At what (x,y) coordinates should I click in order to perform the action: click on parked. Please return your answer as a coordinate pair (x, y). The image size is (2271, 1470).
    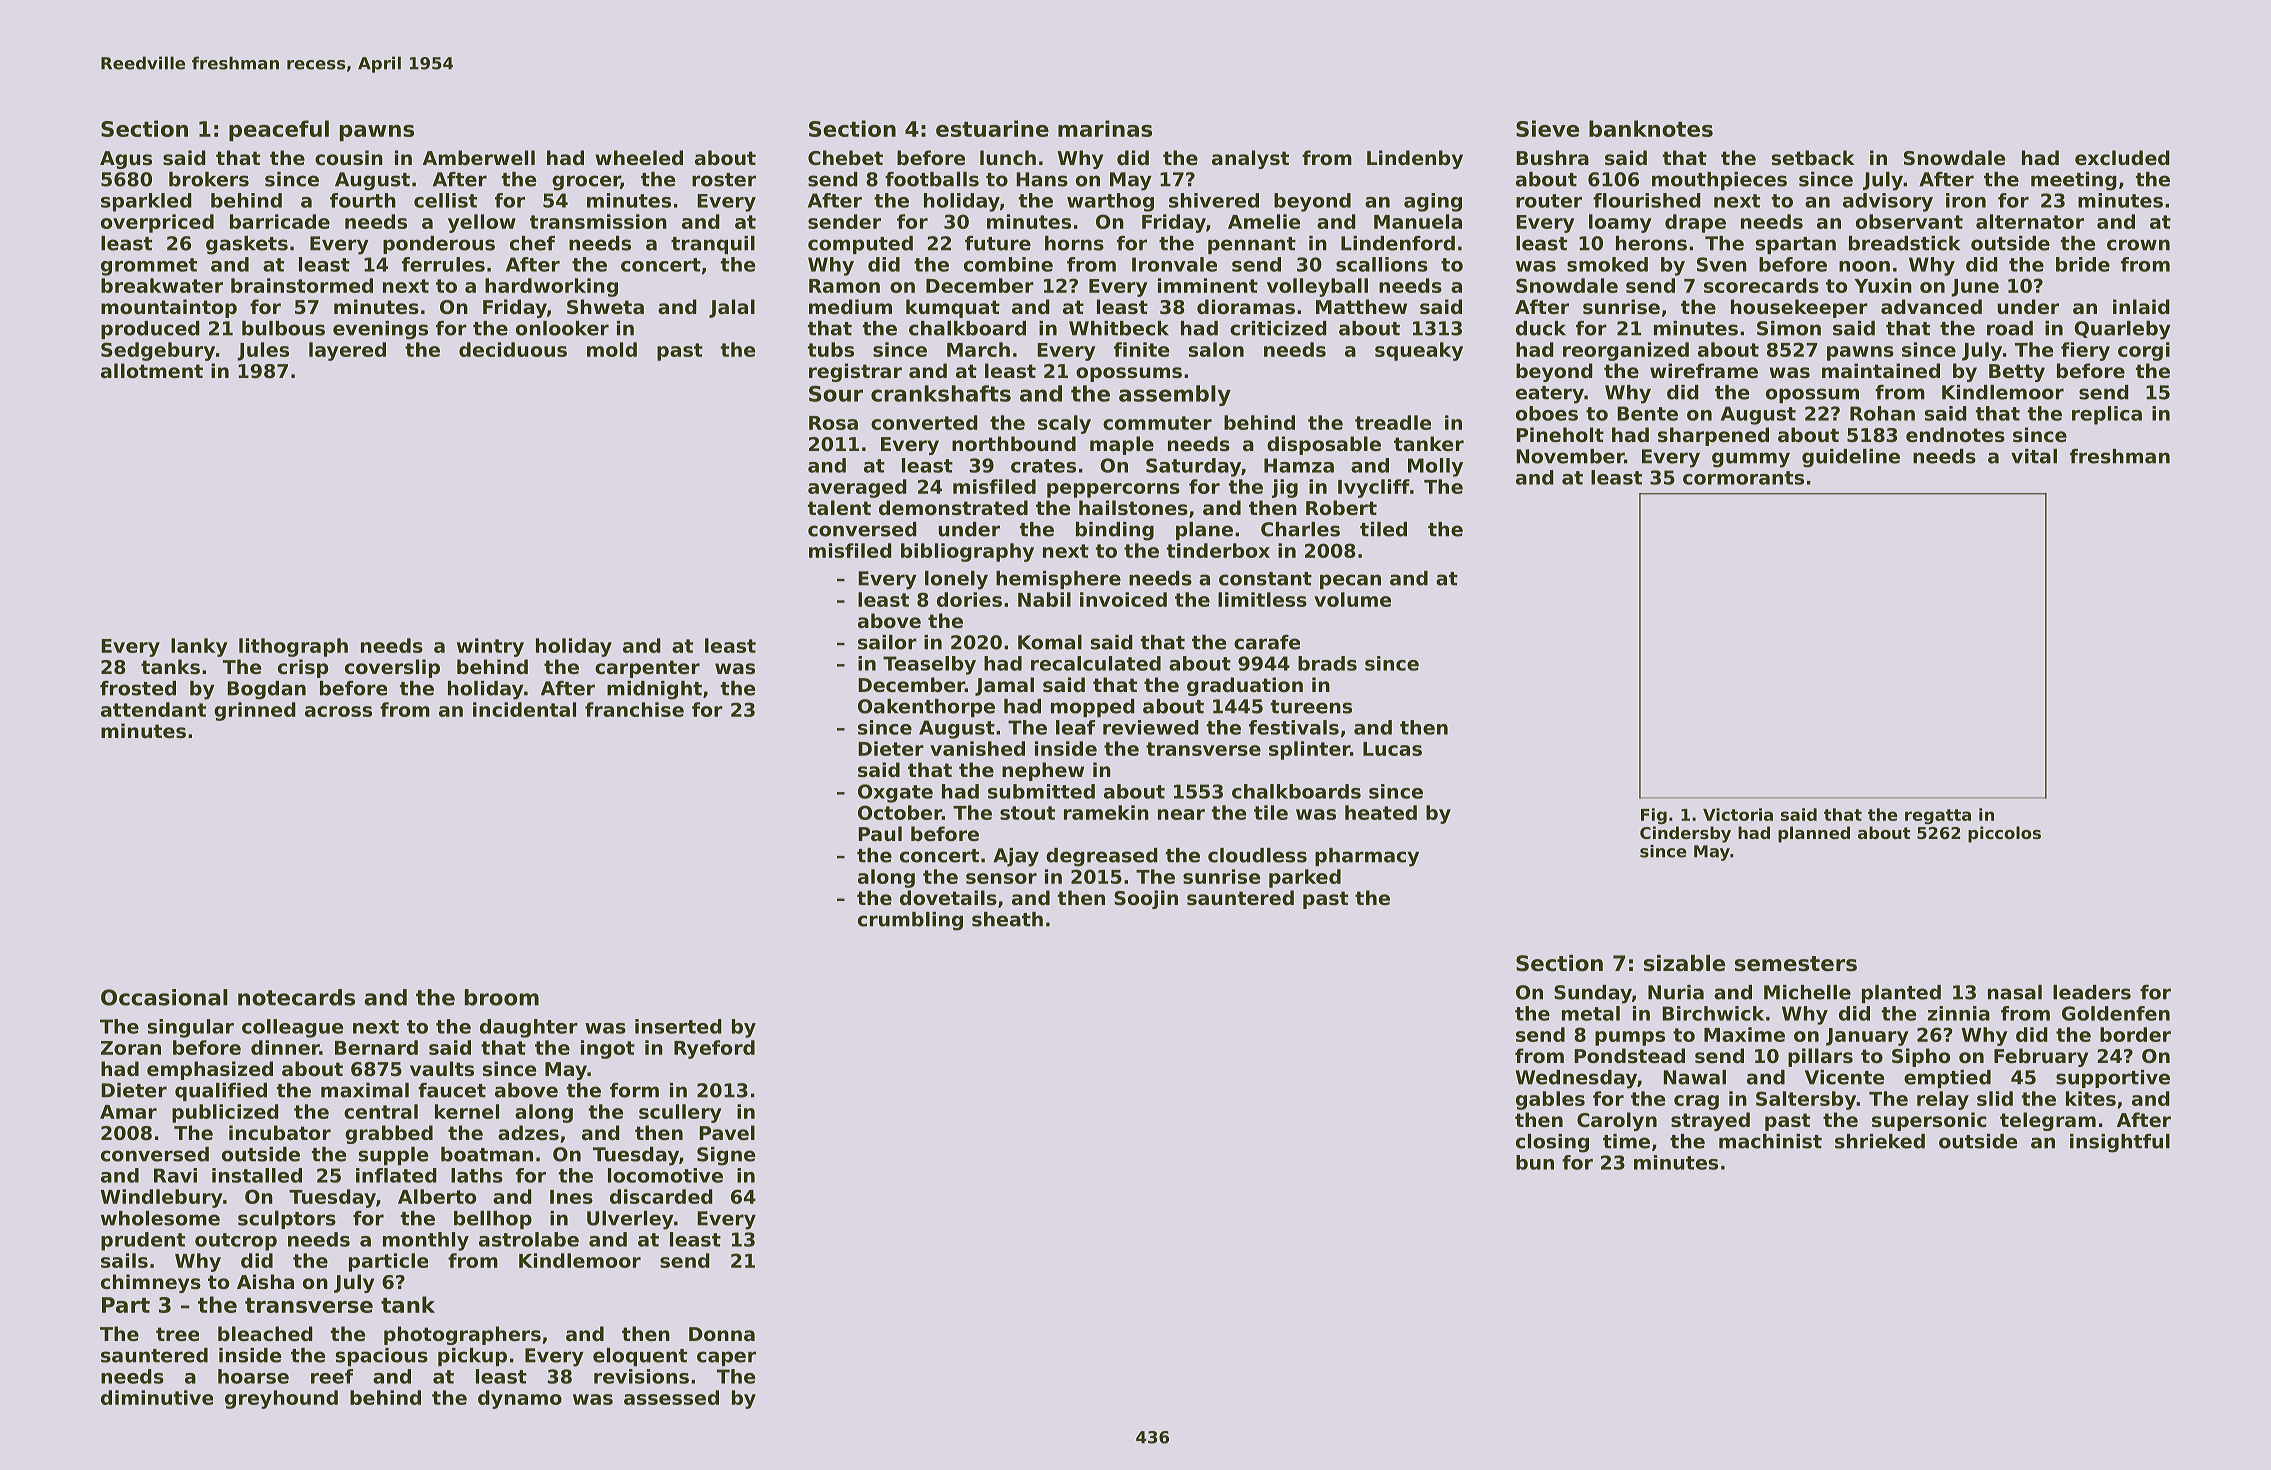
    Looking at the image, I should click on (1305, 878).
